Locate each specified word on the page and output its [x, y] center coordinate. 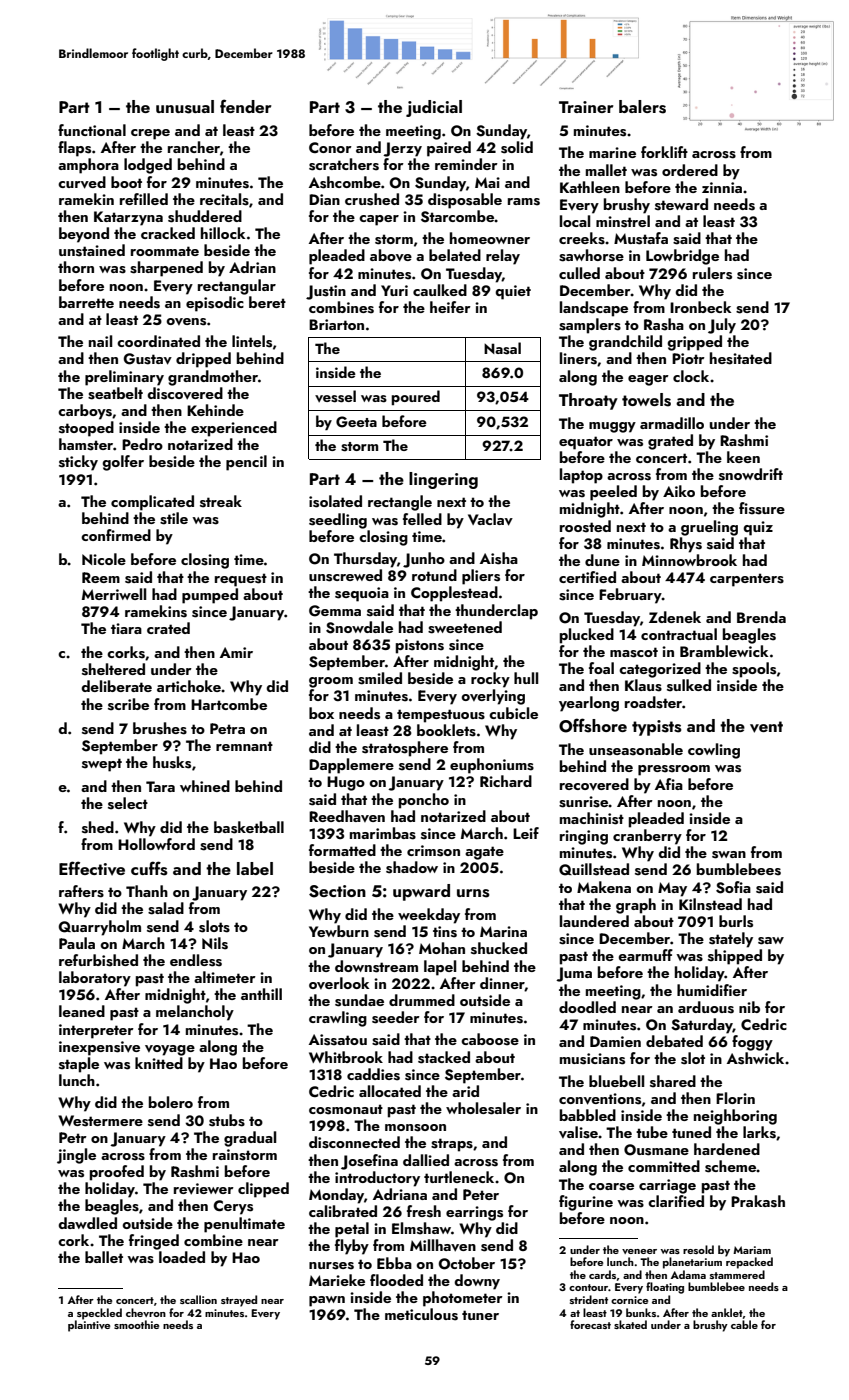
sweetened [465, 627]
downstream [376, 966]
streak [221, 501]
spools [754, 670]
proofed [117, 1173]
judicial [434, 108]
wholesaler [483, 1108]
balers [642, 107]
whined [205, 786]
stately [731, 940]
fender [245, 106]
